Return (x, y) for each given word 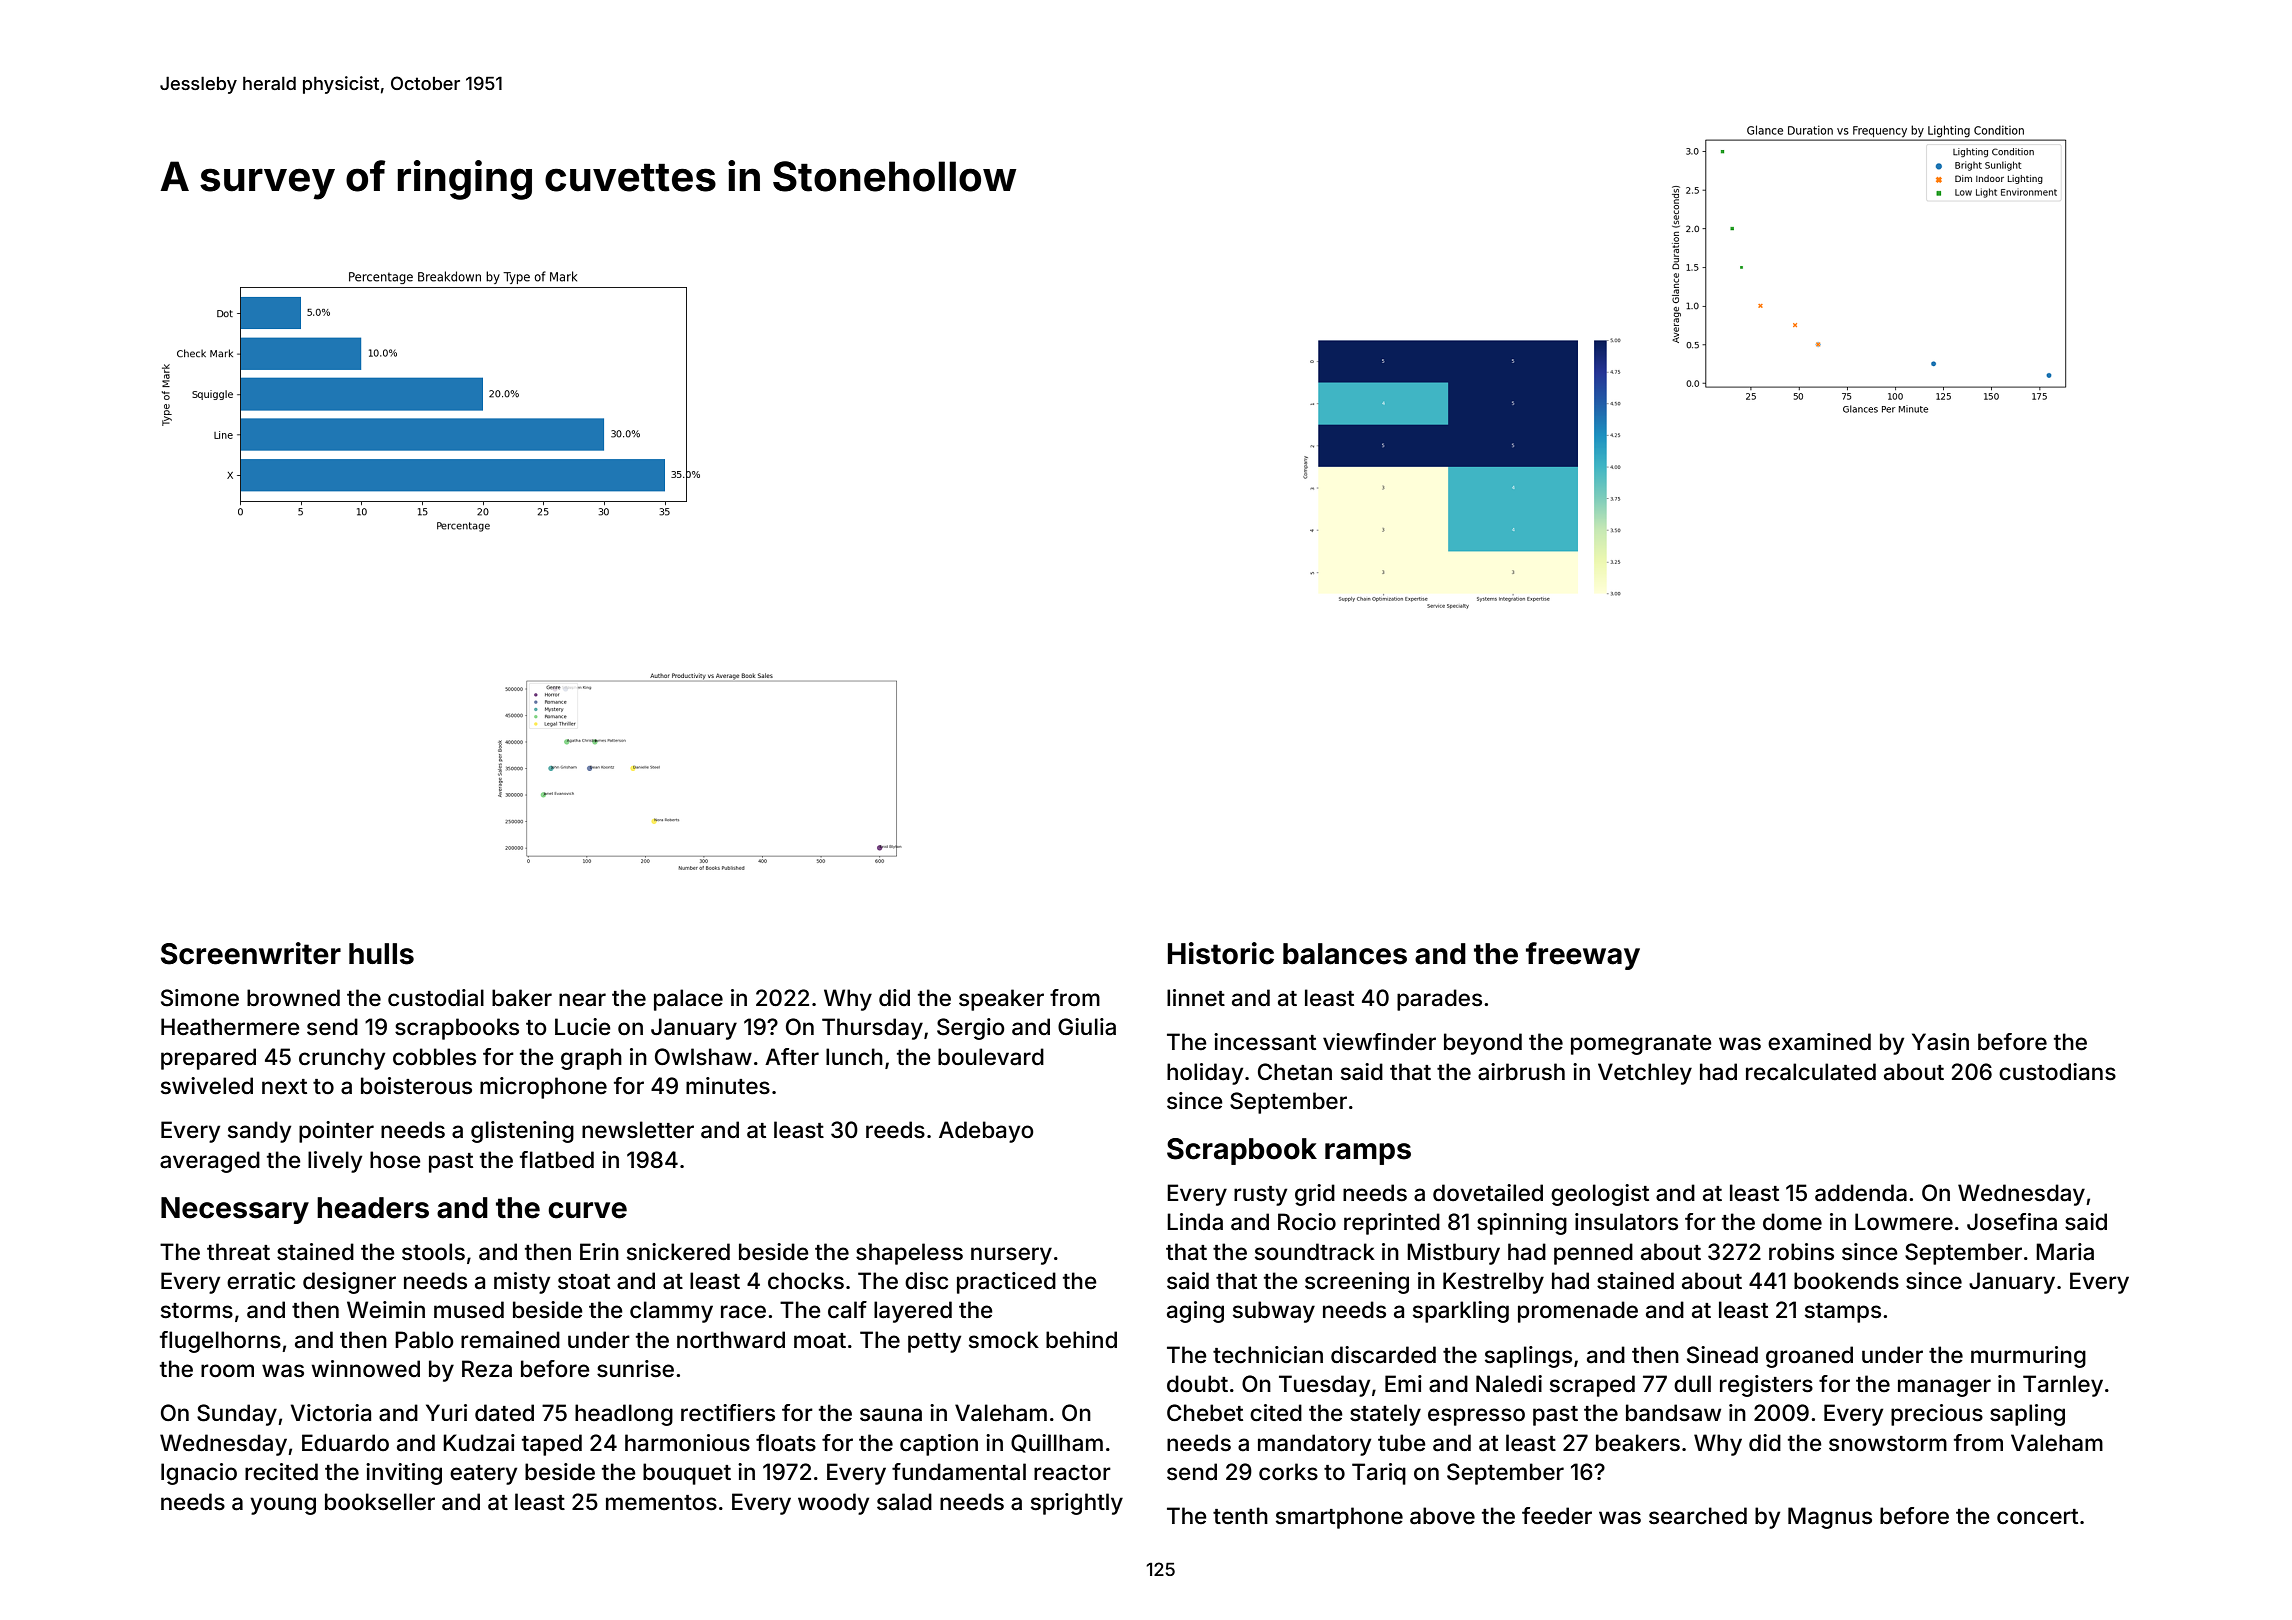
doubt (1197, 1384)
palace (688, 1000)
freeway (1583, 956)
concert (2037, 1517)
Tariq (1379, 1474)
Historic (1221, 953)
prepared (208, 1059)
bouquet (687, 1474)
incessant (1265, 1042)
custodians (2057, 1072)
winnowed (365, 1369)
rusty (1260, 1196)
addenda (1861, 1193)
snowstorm (1888, 1444)
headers (373, 1208)
